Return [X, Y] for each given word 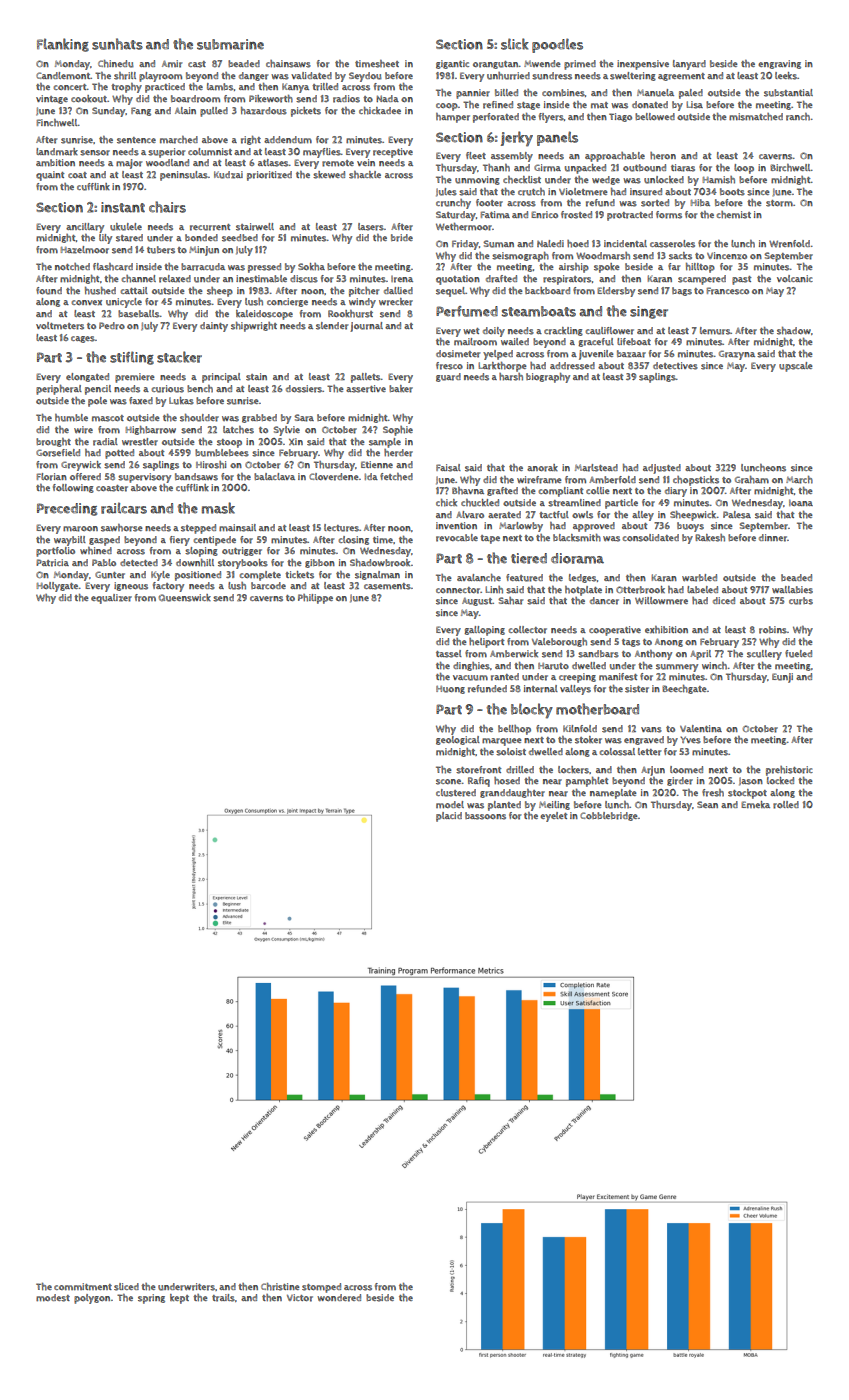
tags [631, 643]
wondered [339, 1298]
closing [354, 540]
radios [346, 99]
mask [218, 508]
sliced [126, 1287]
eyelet [554, 817]
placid [449, 817]
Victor [300, 1298]
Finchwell [57, 122]
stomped [321, 1288]
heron [663, 156]
